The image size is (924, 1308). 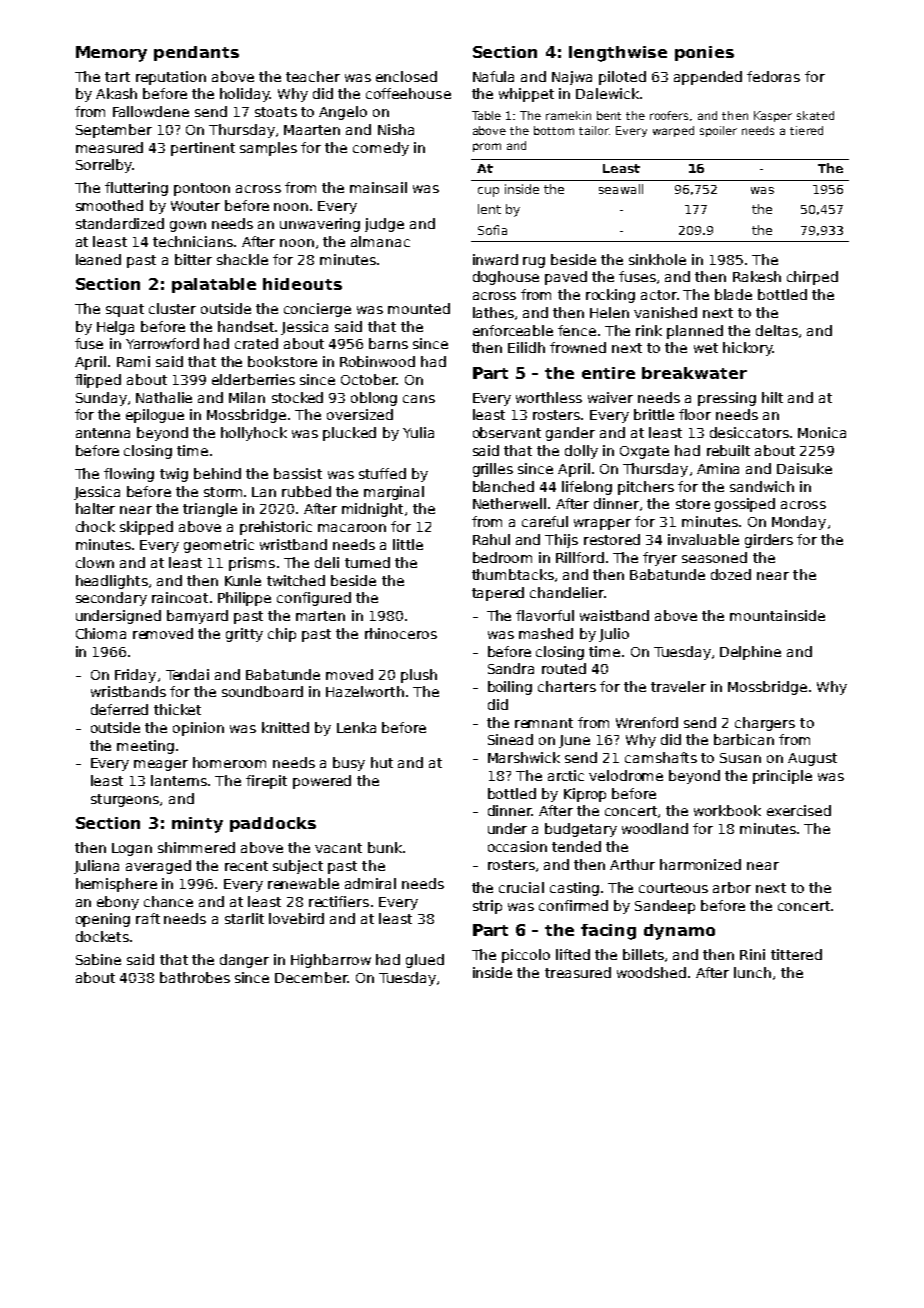 I want to click on shimmered, so click(x=196, y=847).
